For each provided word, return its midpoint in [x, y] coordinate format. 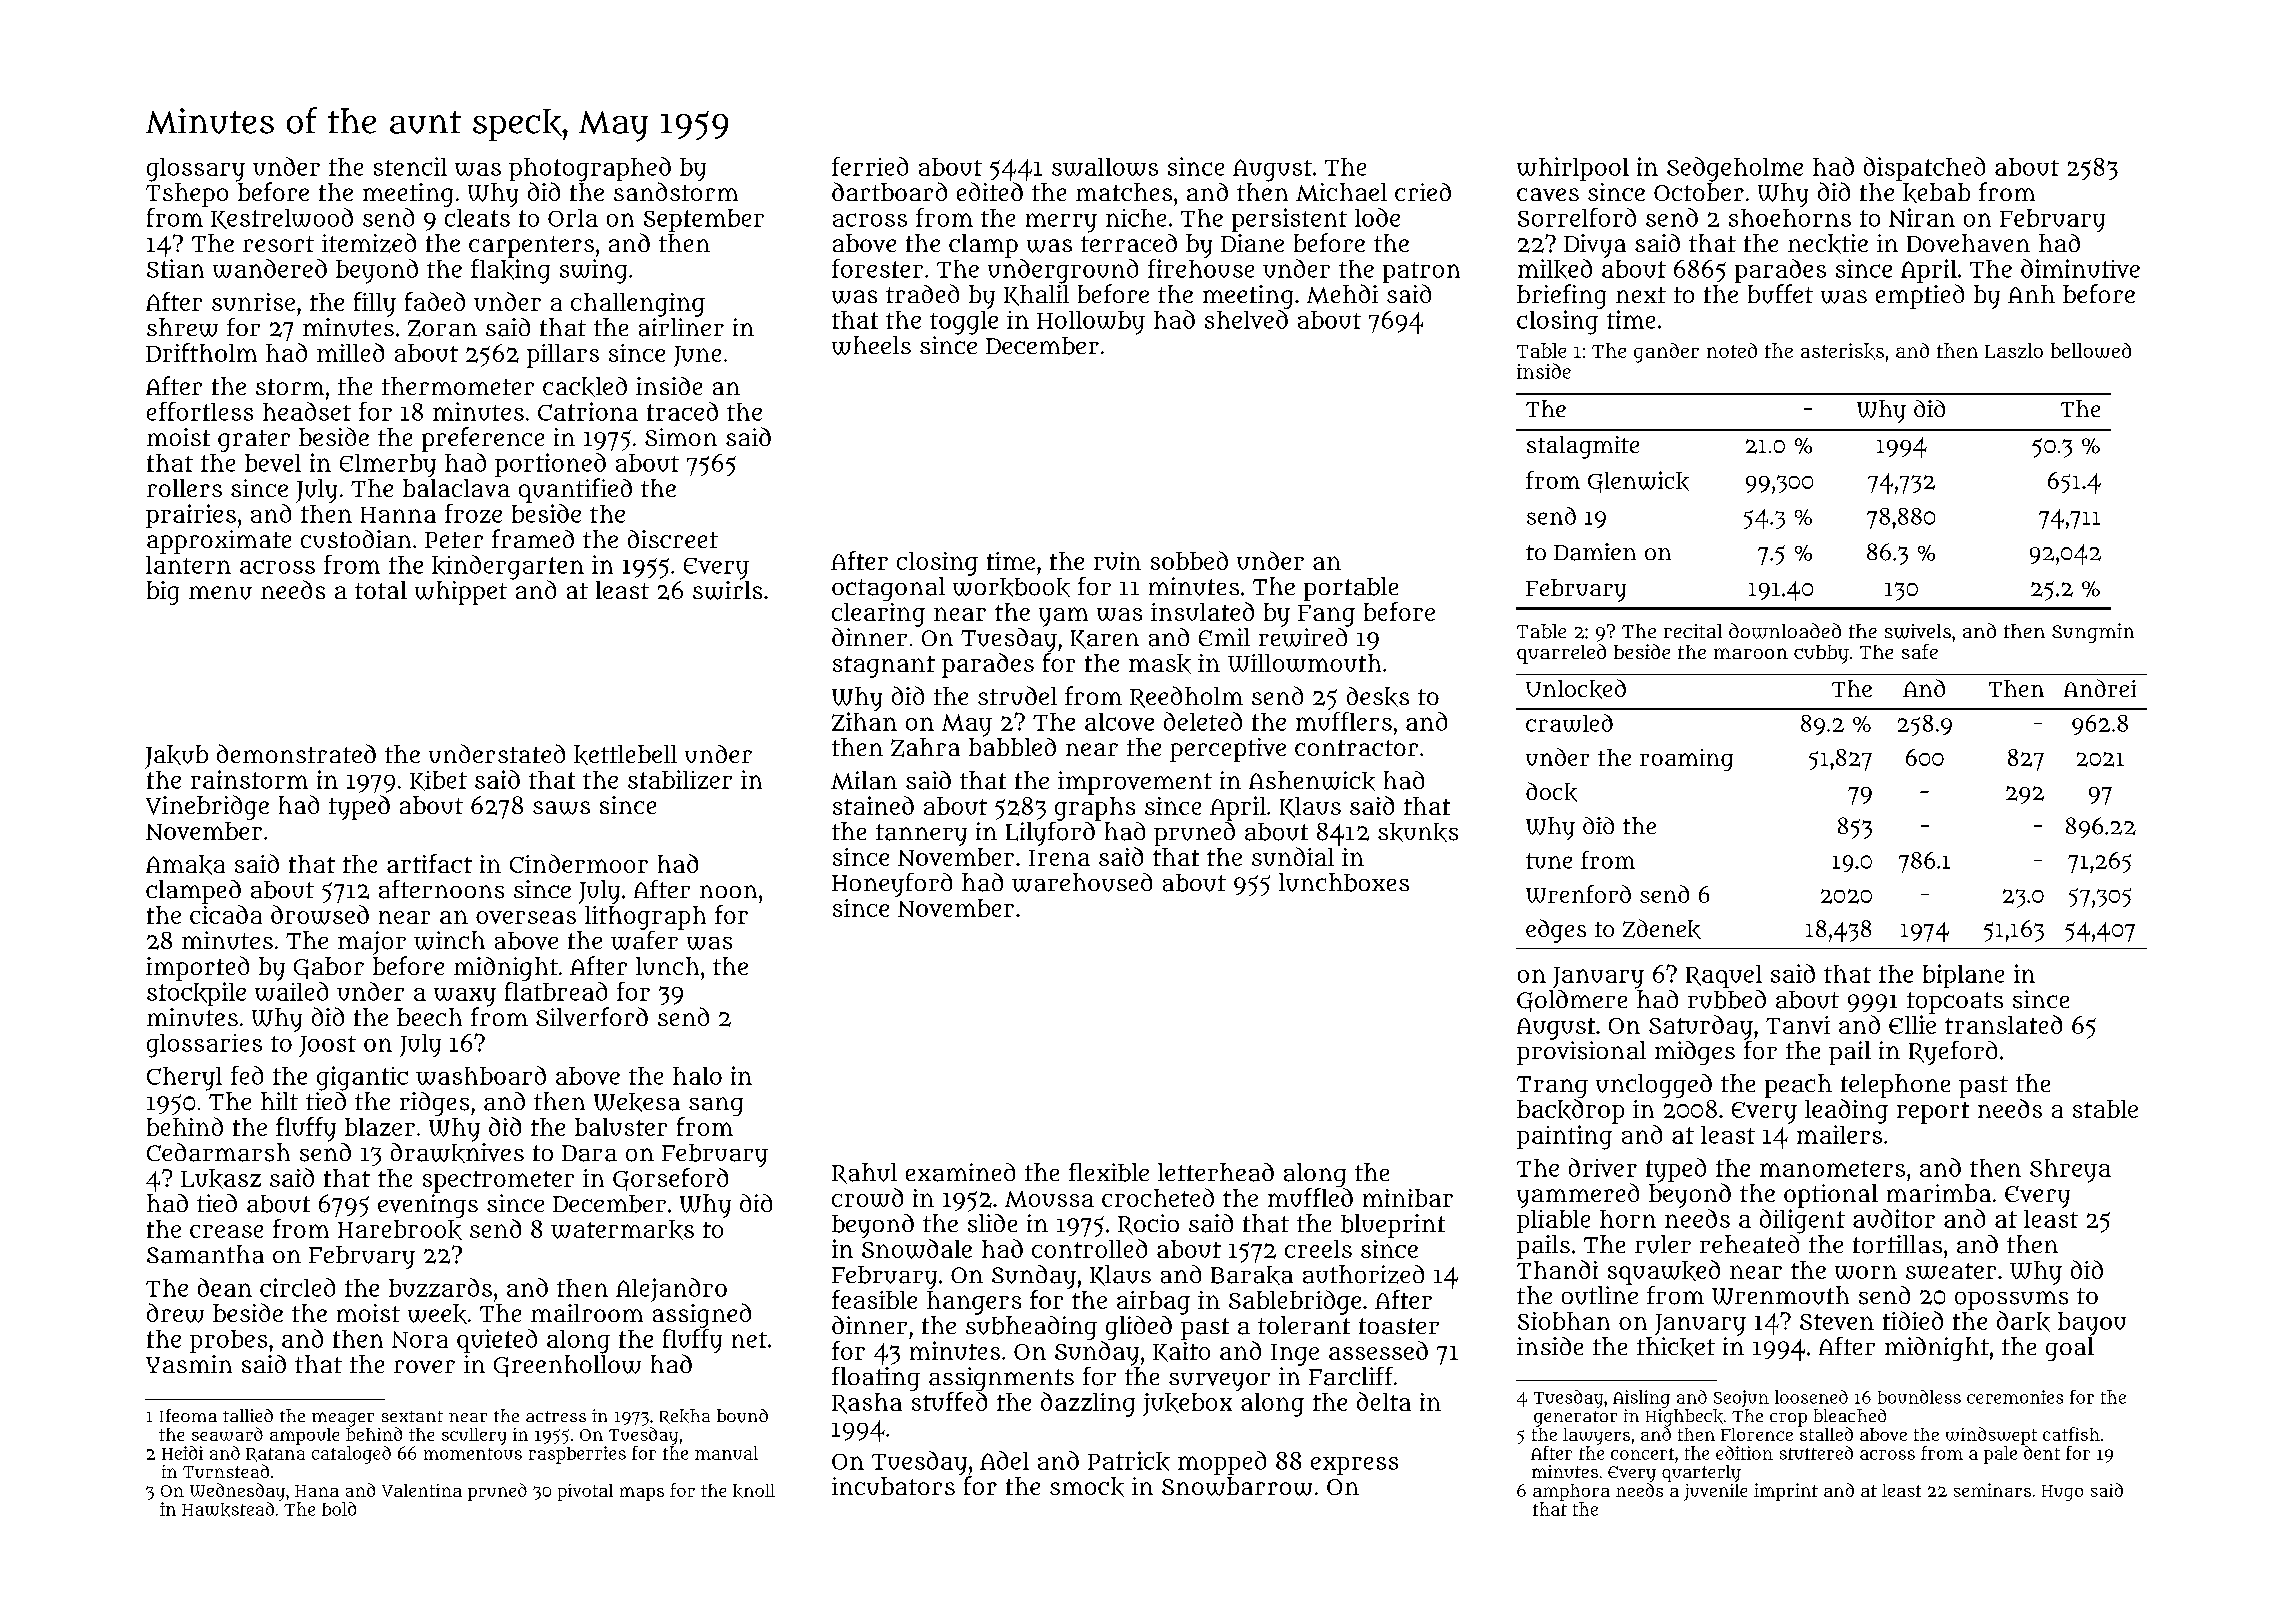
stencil [410, 166]
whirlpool [1573, 169]
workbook [1011, 587]
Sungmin [2093, 633]
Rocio [1148, 1224]
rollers [184, 488]
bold [339, 1509]
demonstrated [296, 753]
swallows [1105, 167]
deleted [1203, 721]
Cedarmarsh [218, 1152]
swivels [1918, 631]
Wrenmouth [1780, 1295]
